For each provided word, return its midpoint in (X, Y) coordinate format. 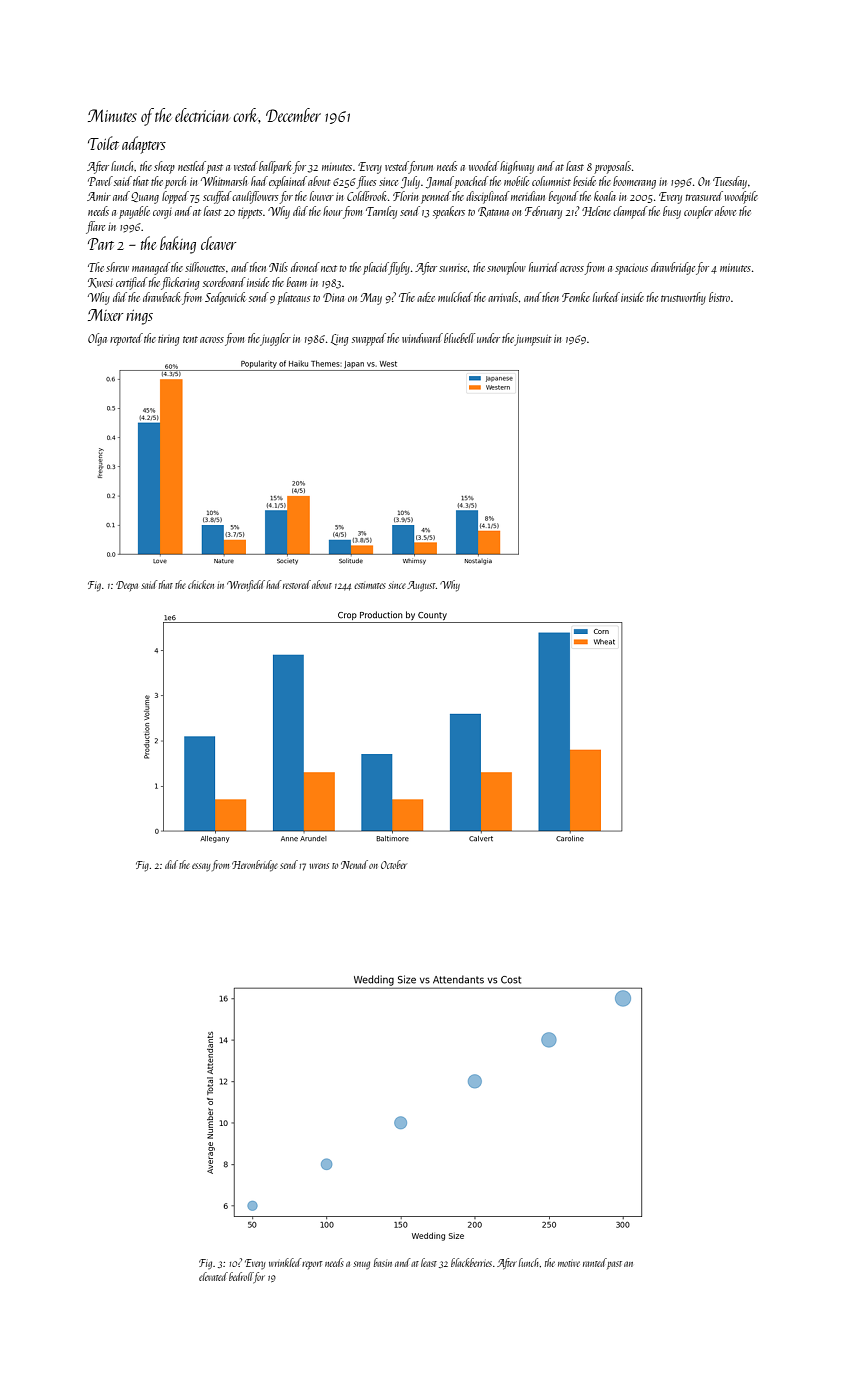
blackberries (471, 1262)
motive (569, 1263)
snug (361, 1265)
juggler (275, 339)
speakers (449, 212)
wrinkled (285, 1262)
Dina (333, 297)
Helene (596, 211)
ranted (595, 1262)
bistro (719, 297)
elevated (213, 1276)
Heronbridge (255, 866)
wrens (319, 866)
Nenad (354, 864)
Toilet (103, 143)
